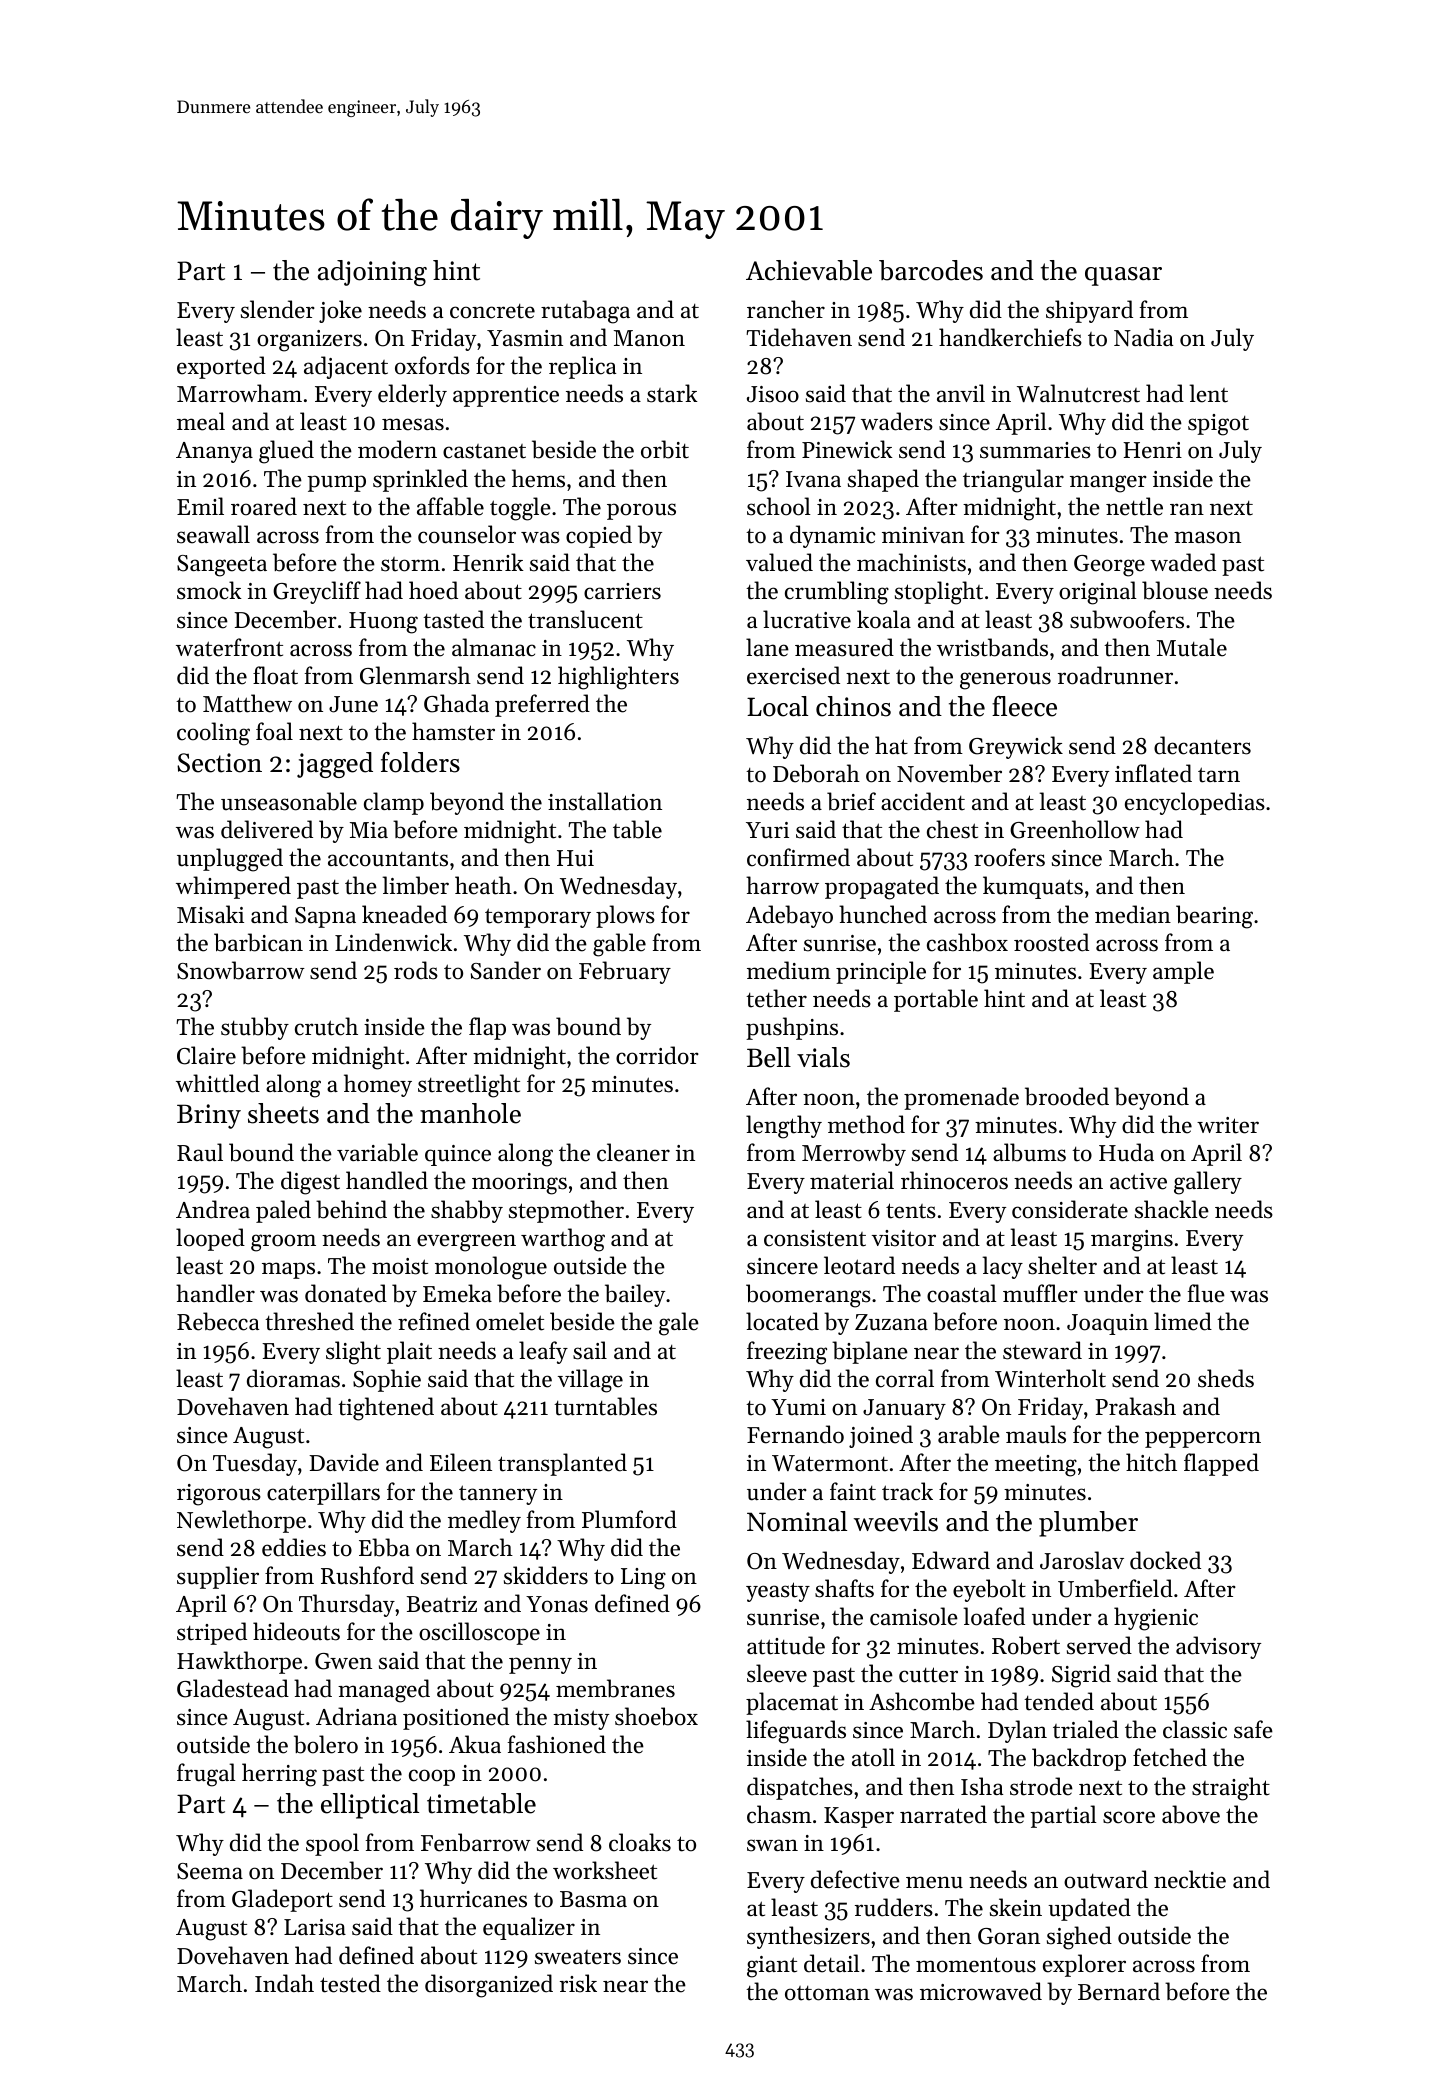  What do you see at coordinates (931, 270) in the document?
I see `barcodes` at bounding box center [931, 270].
